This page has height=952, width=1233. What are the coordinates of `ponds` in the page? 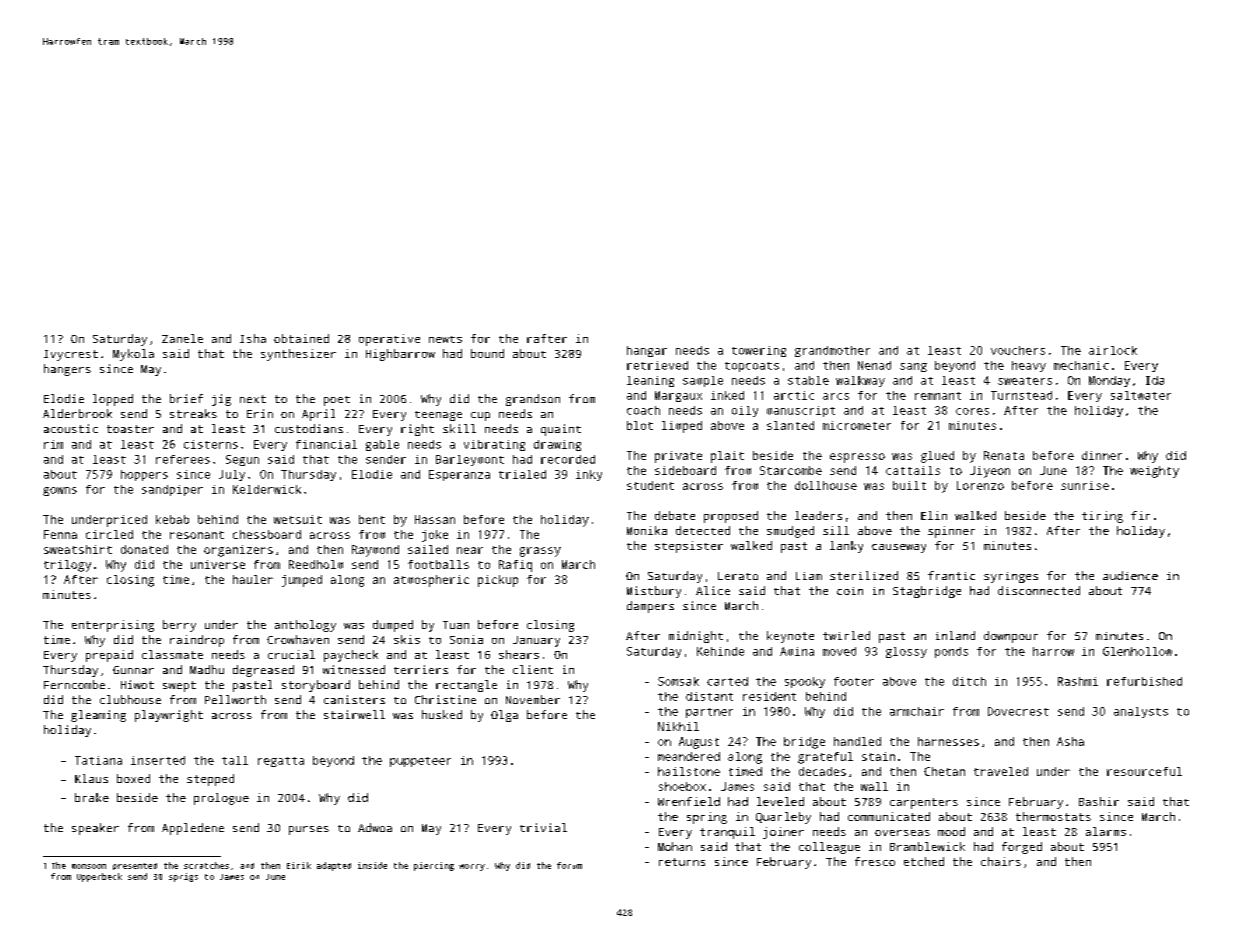 It's located at (951, 652).
